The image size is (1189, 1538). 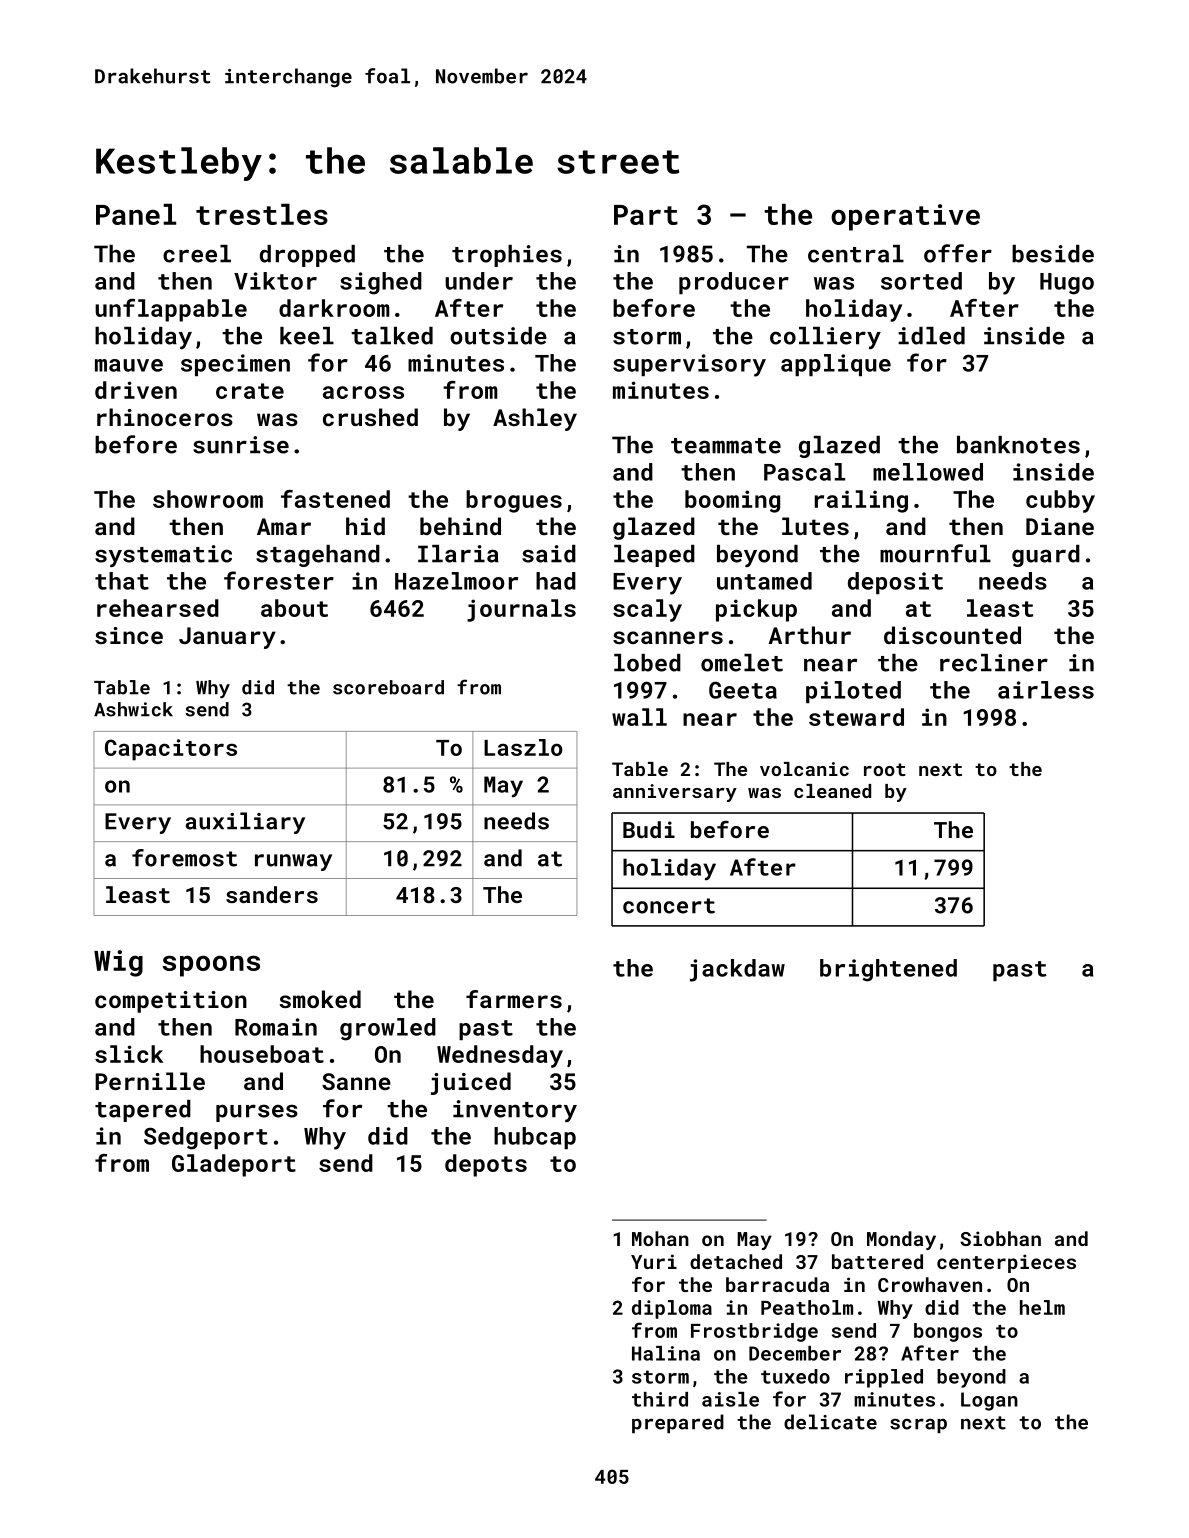 What do you see at coordinates (165, 417) in the image?
I see `rhinoceros` at bounding box center [165, 417].
